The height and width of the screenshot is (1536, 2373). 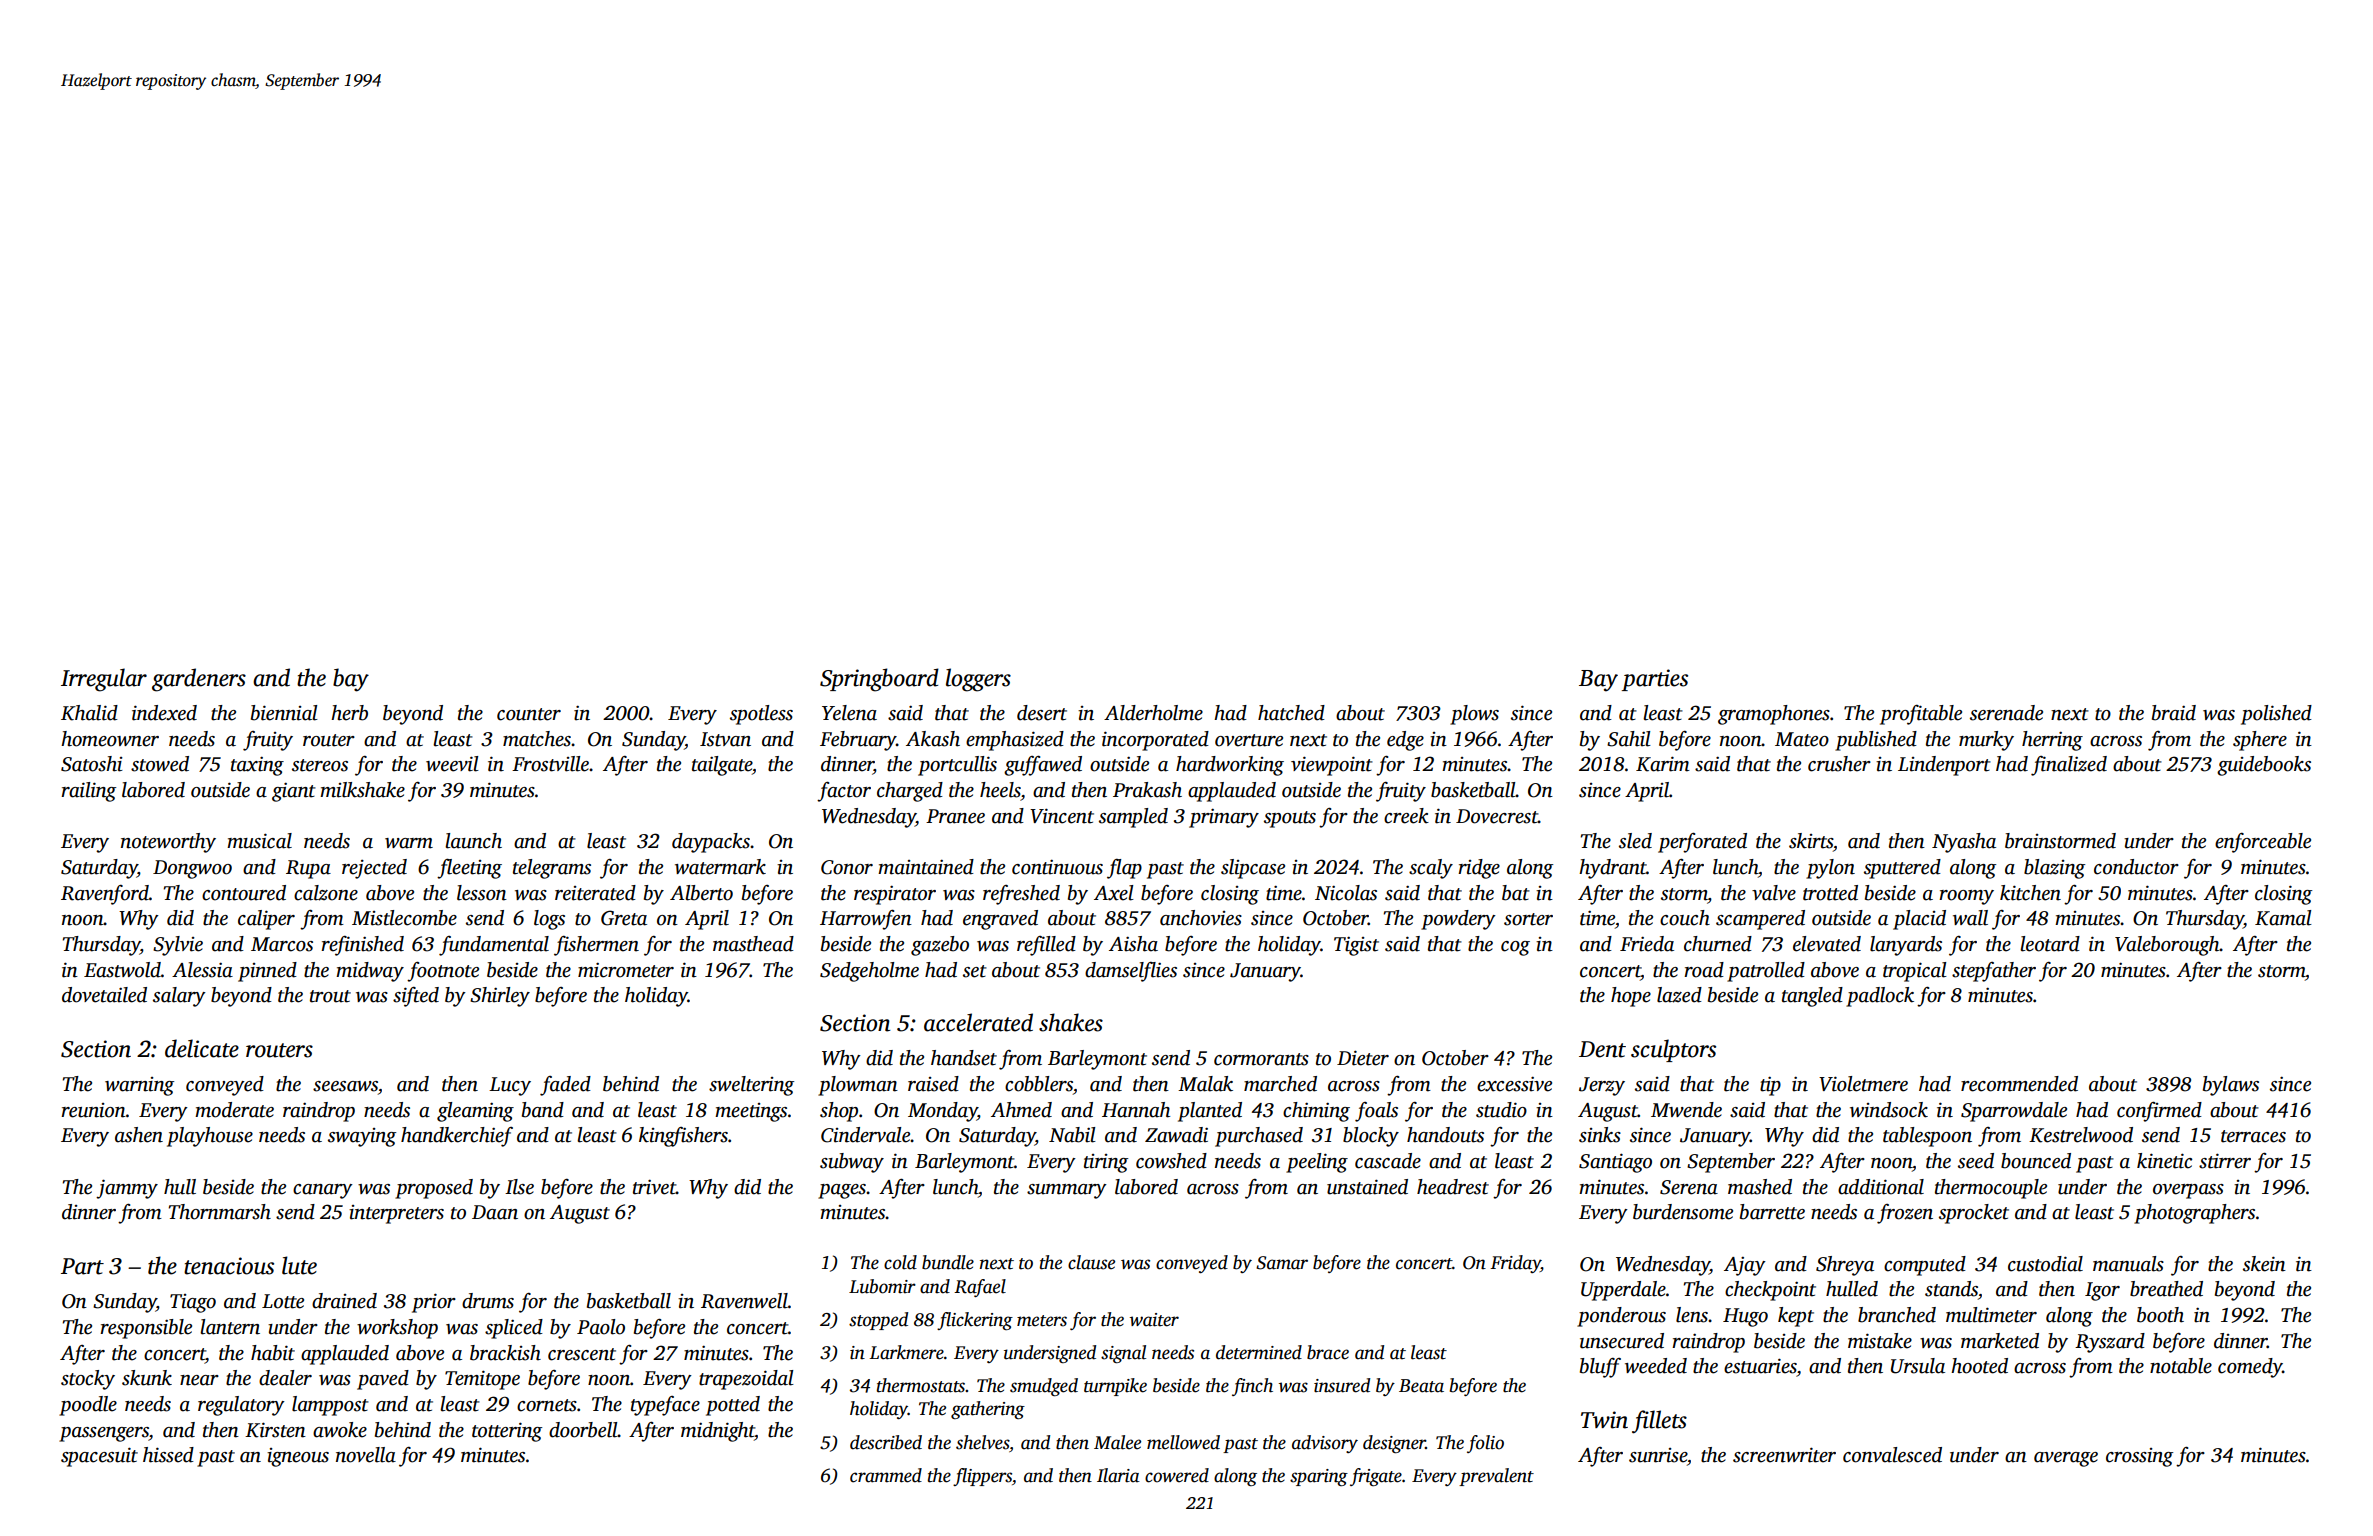 I want to click on Valeborough, so click(x=2167, y=946).
